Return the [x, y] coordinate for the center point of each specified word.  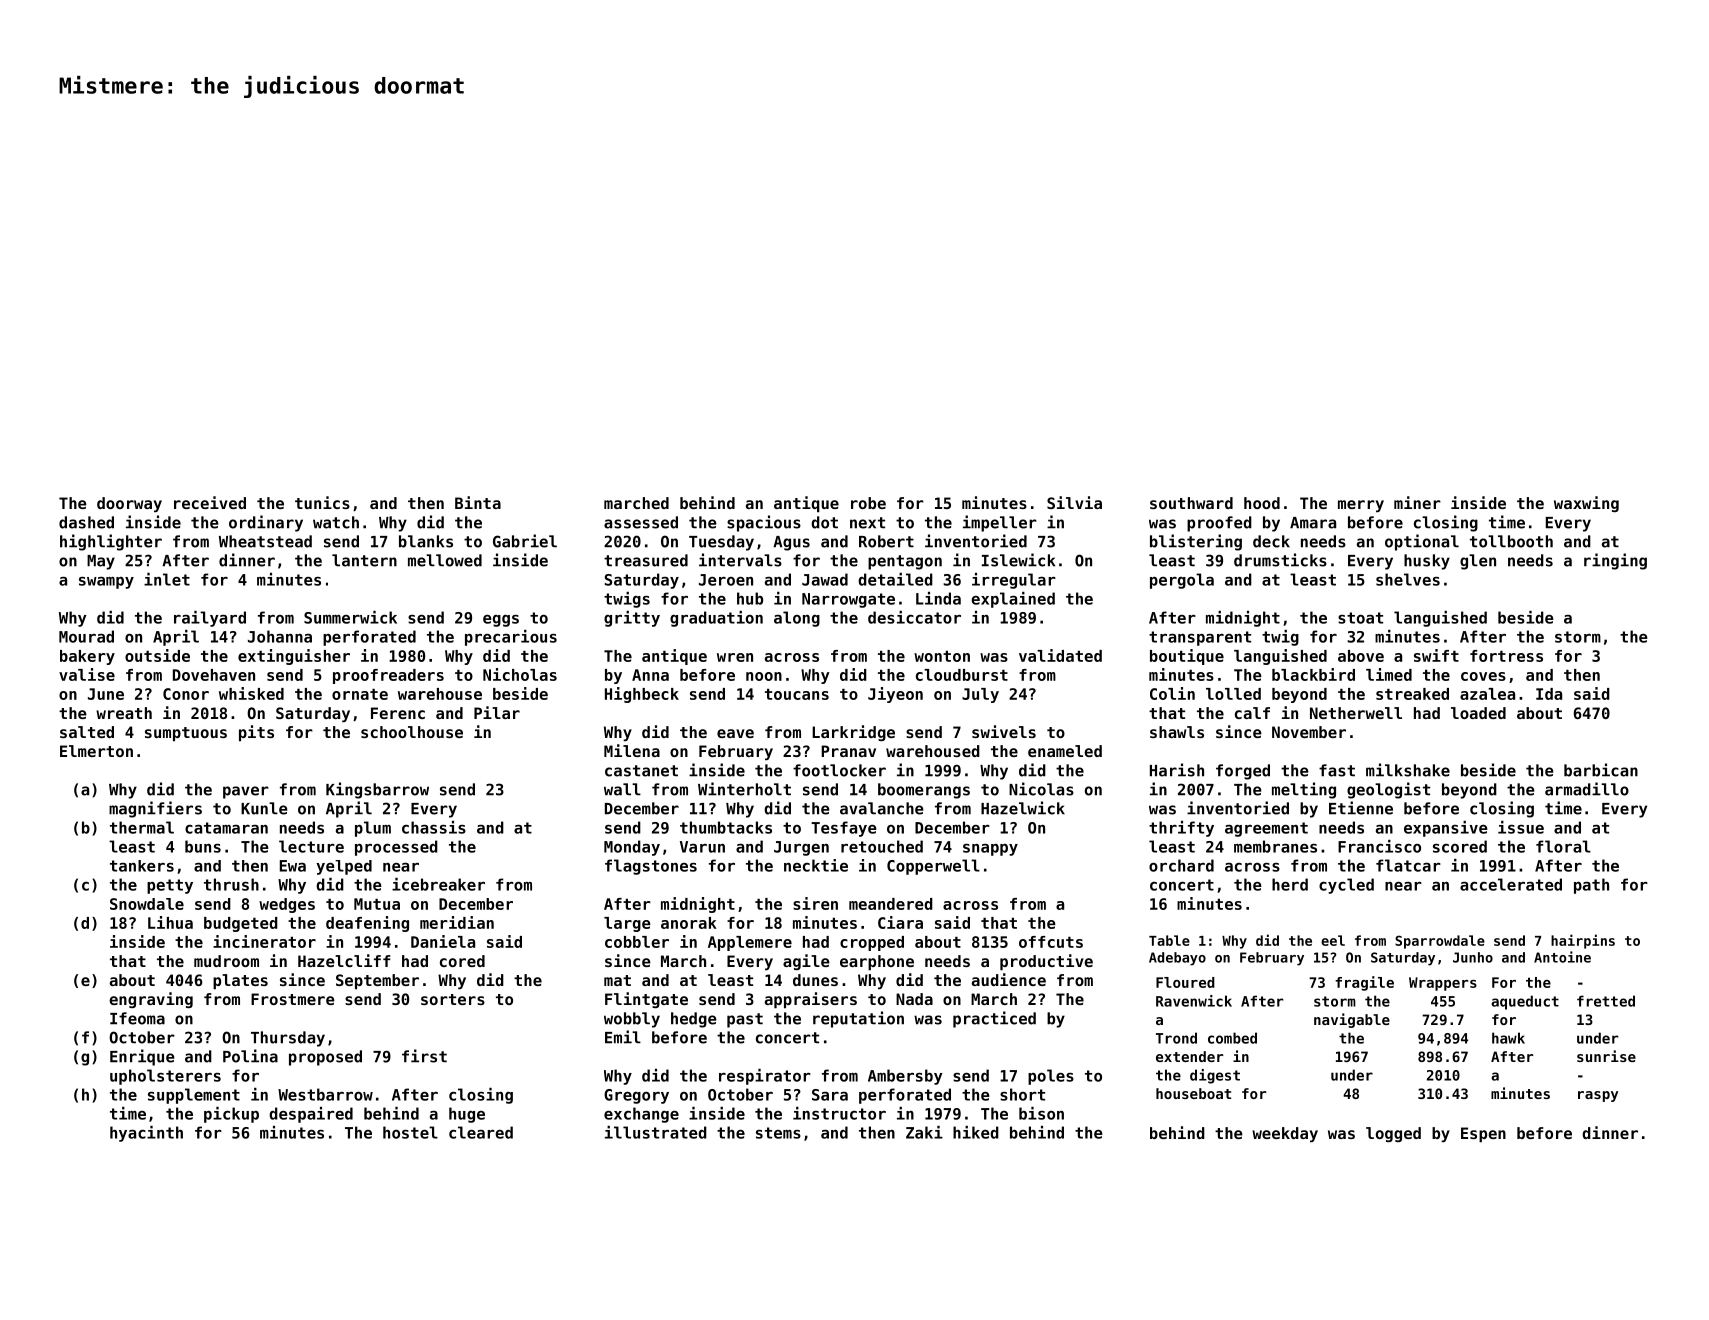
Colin [1172, 693]
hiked [976, 1132]
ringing [1615, 561]
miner [1417, 502]
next [867, 523]
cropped [872, 943]
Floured [1185, 982]
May [101, 562]
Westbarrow [325, 1094]
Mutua [377, 904]
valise [87, 674]
